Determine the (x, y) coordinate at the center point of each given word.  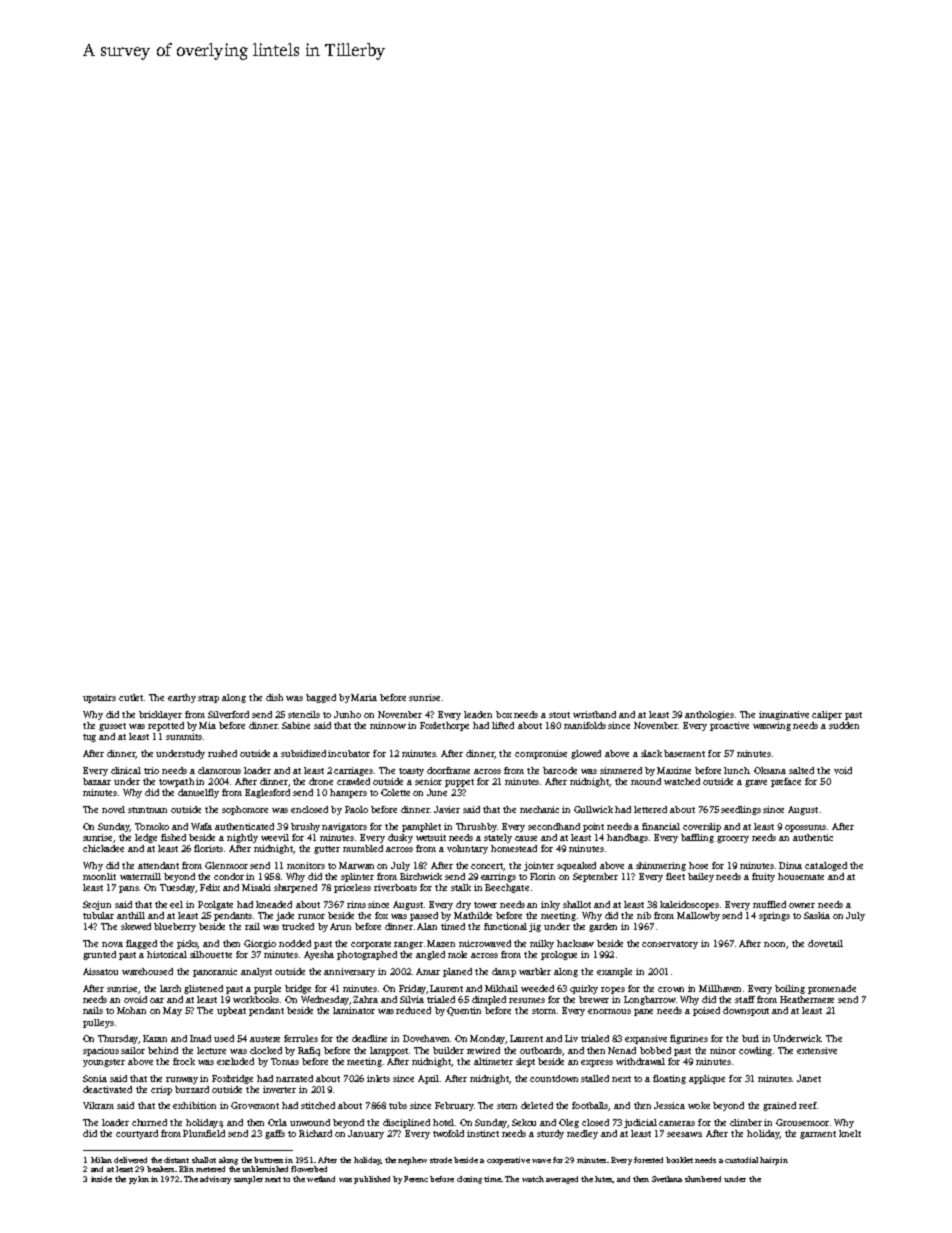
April (428, 1079)
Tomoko (152, 826)
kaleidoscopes (689, 905)
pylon (139, 1180)
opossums (805, 828)
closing (469, 1180)
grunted (99, 955)
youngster (104, 1063)
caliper (827, 715)
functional (505, 926)
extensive (817, 1050)
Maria (364, 697)
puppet (459, 783)
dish (274, 697)
